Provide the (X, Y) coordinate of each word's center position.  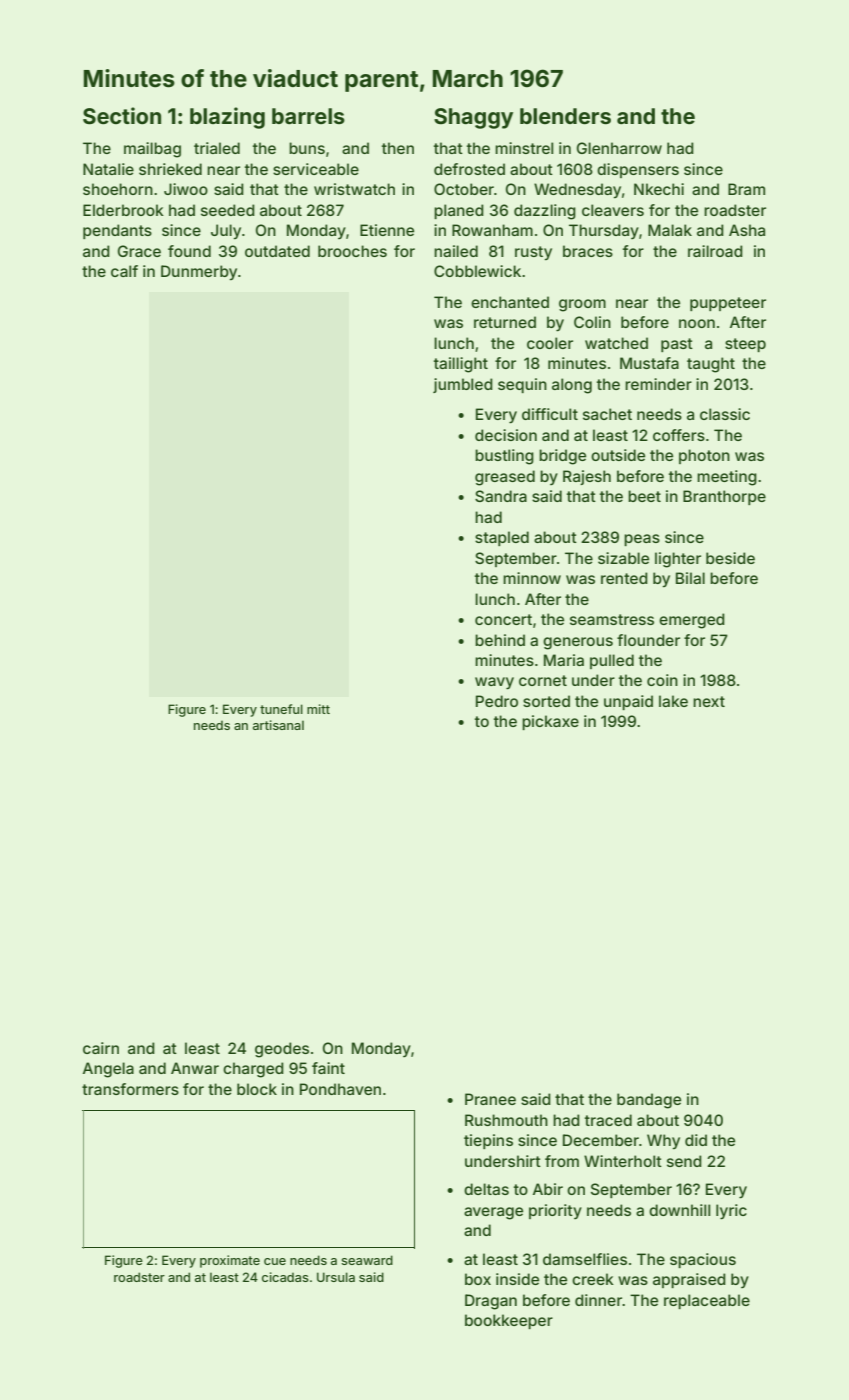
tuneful (281, 709)
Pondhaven (340, 1089)
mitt (318, 709)
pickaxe (550, 722)
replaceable (707, 1301)
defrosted (469, 169)
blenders (565, 116)
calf (124, 271)
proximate (230, 1261)
